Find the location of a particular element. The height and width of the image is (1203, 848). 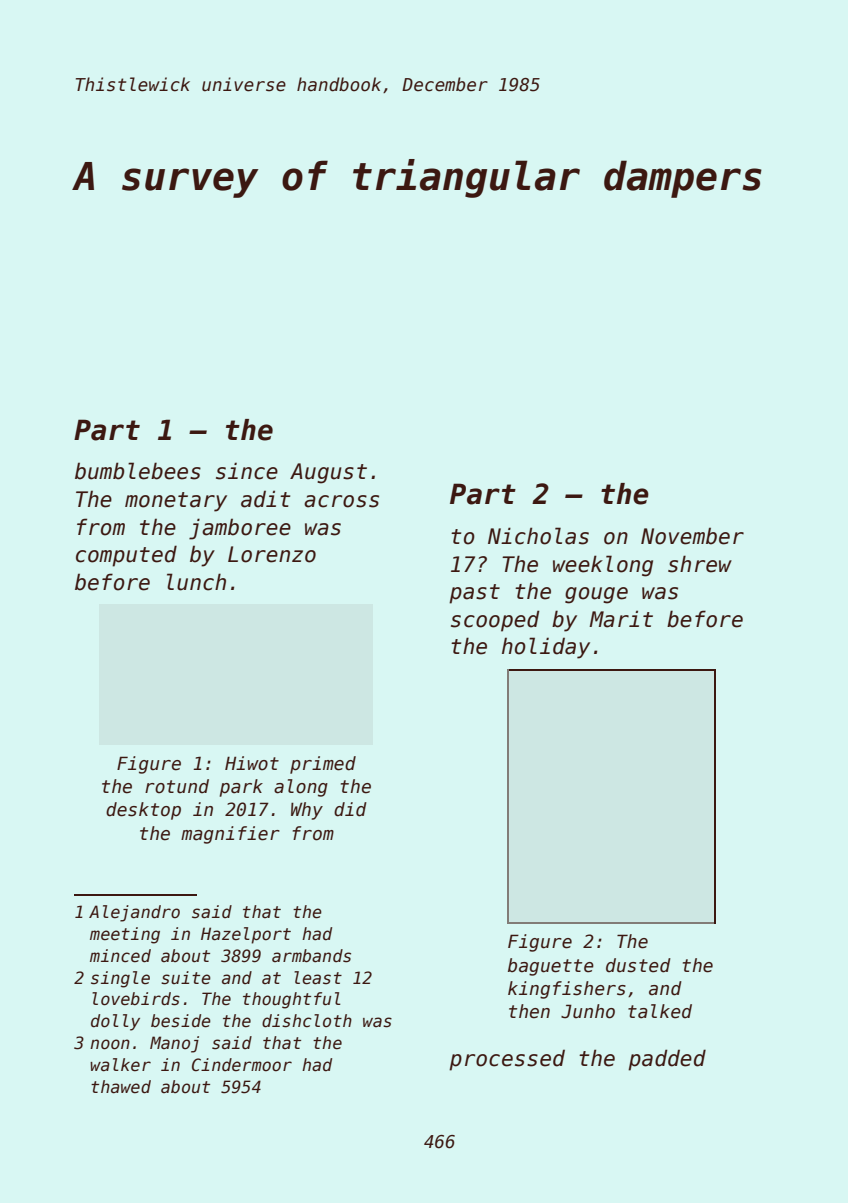

thawed is located at coordinates (121, 1087).
